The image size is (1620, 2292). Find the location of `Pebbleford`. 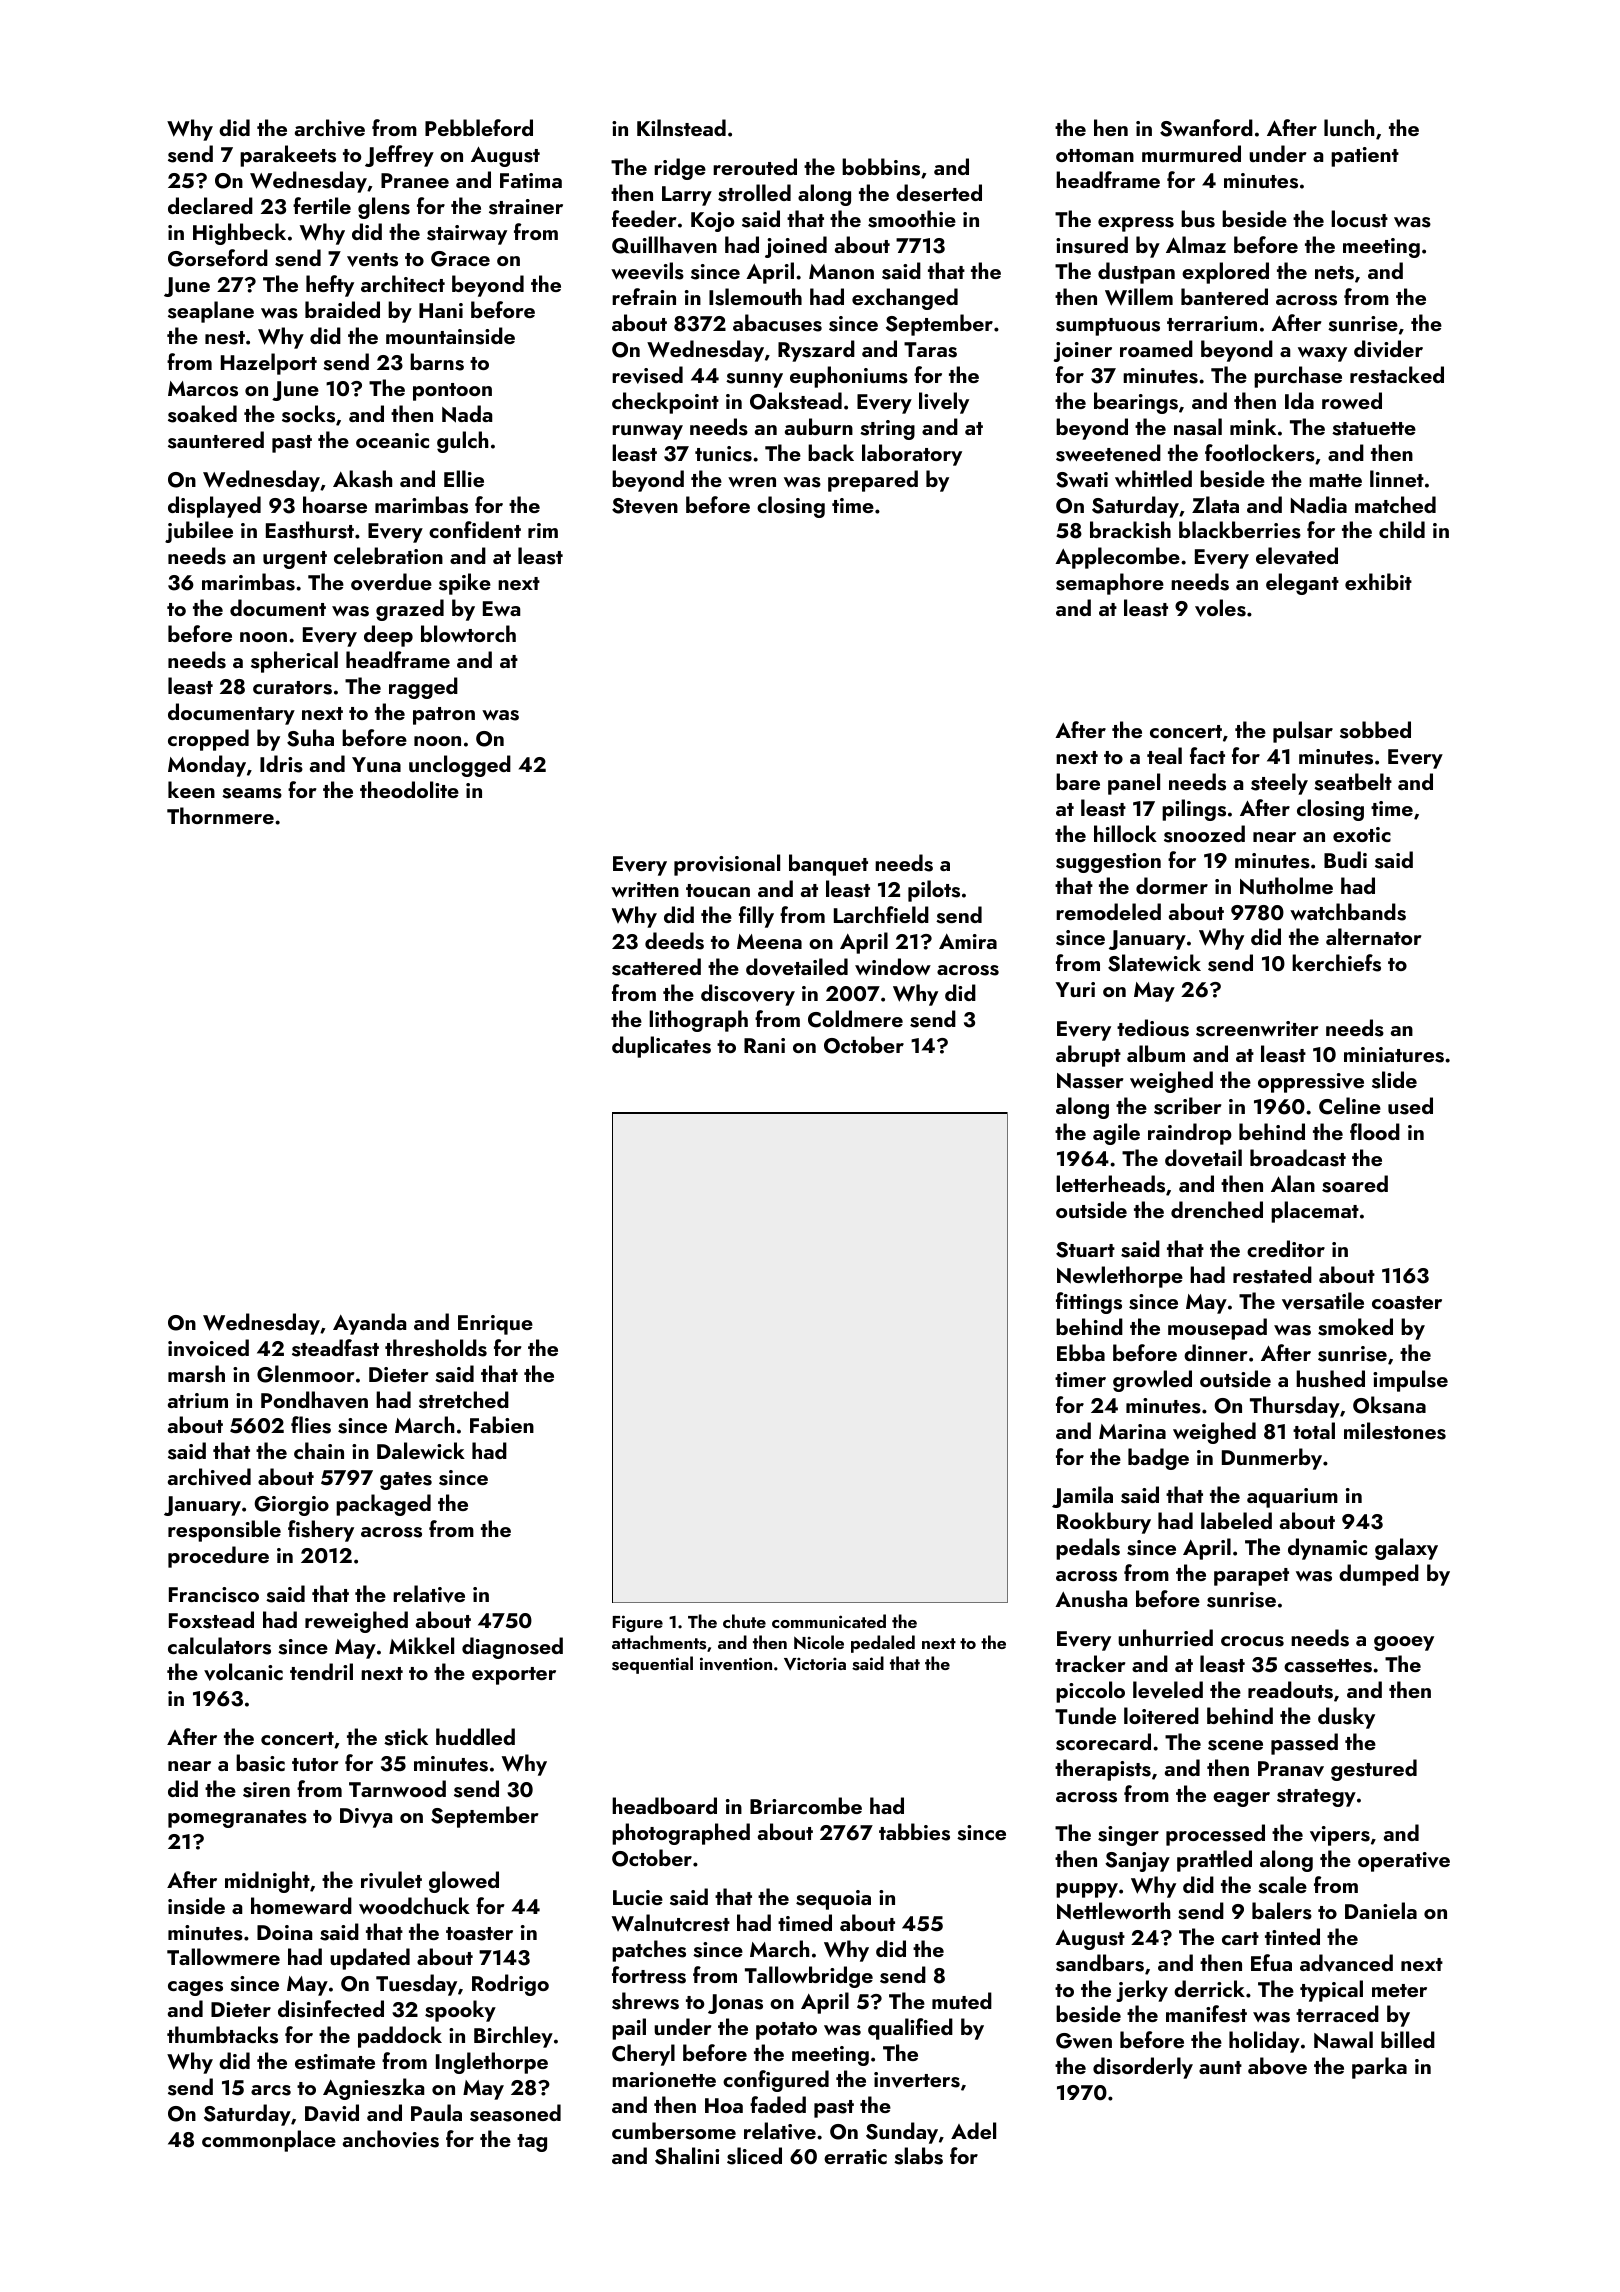

Pebbleford is located at coordinates (479, 127).
